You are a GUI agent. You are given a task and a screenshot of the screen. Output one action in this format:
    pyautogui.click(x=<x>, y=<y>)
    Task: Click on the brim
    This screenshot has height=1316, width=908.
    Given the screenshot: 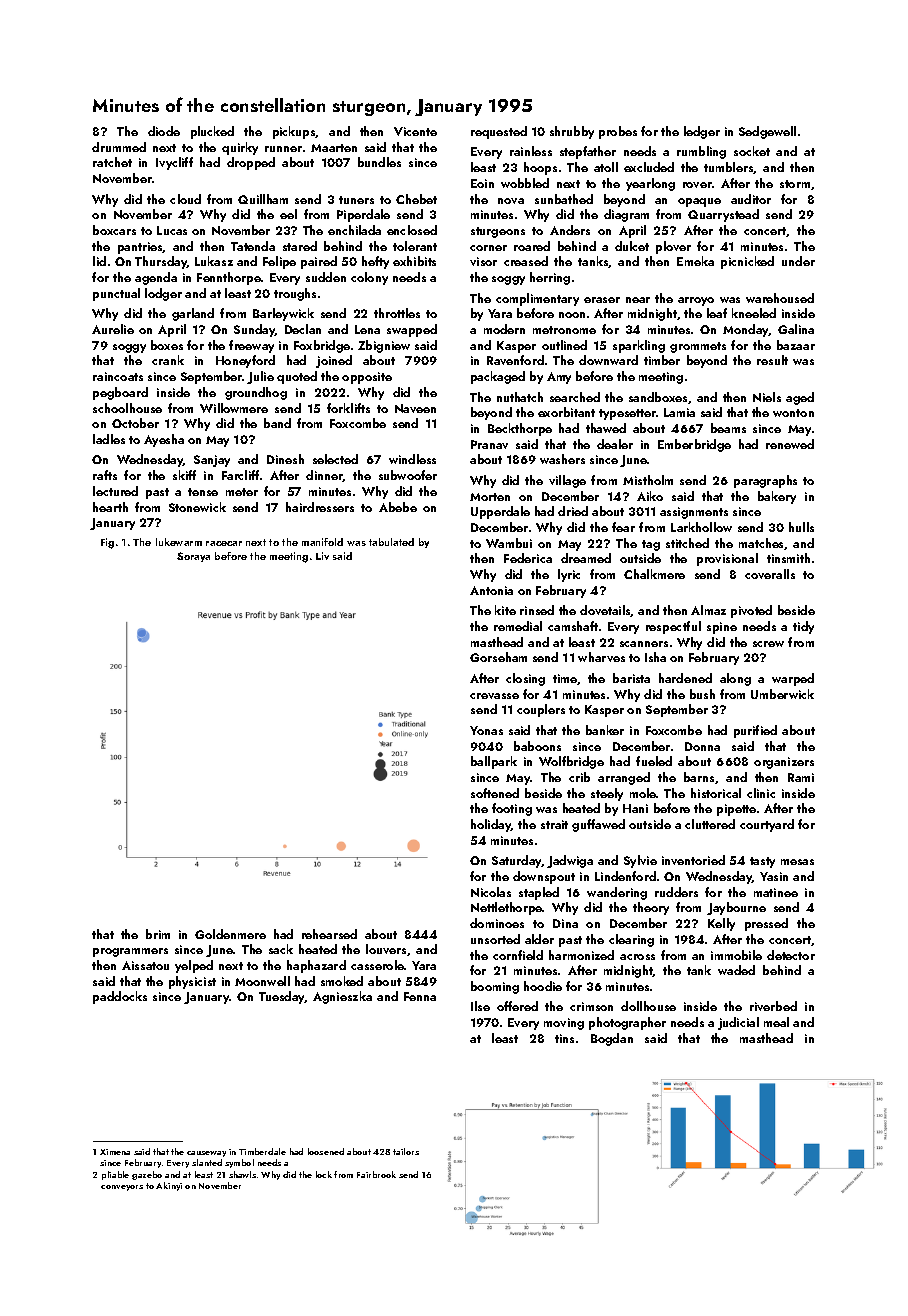 What is the action you would take?
    pyautogui.click(x=158, y=934)
